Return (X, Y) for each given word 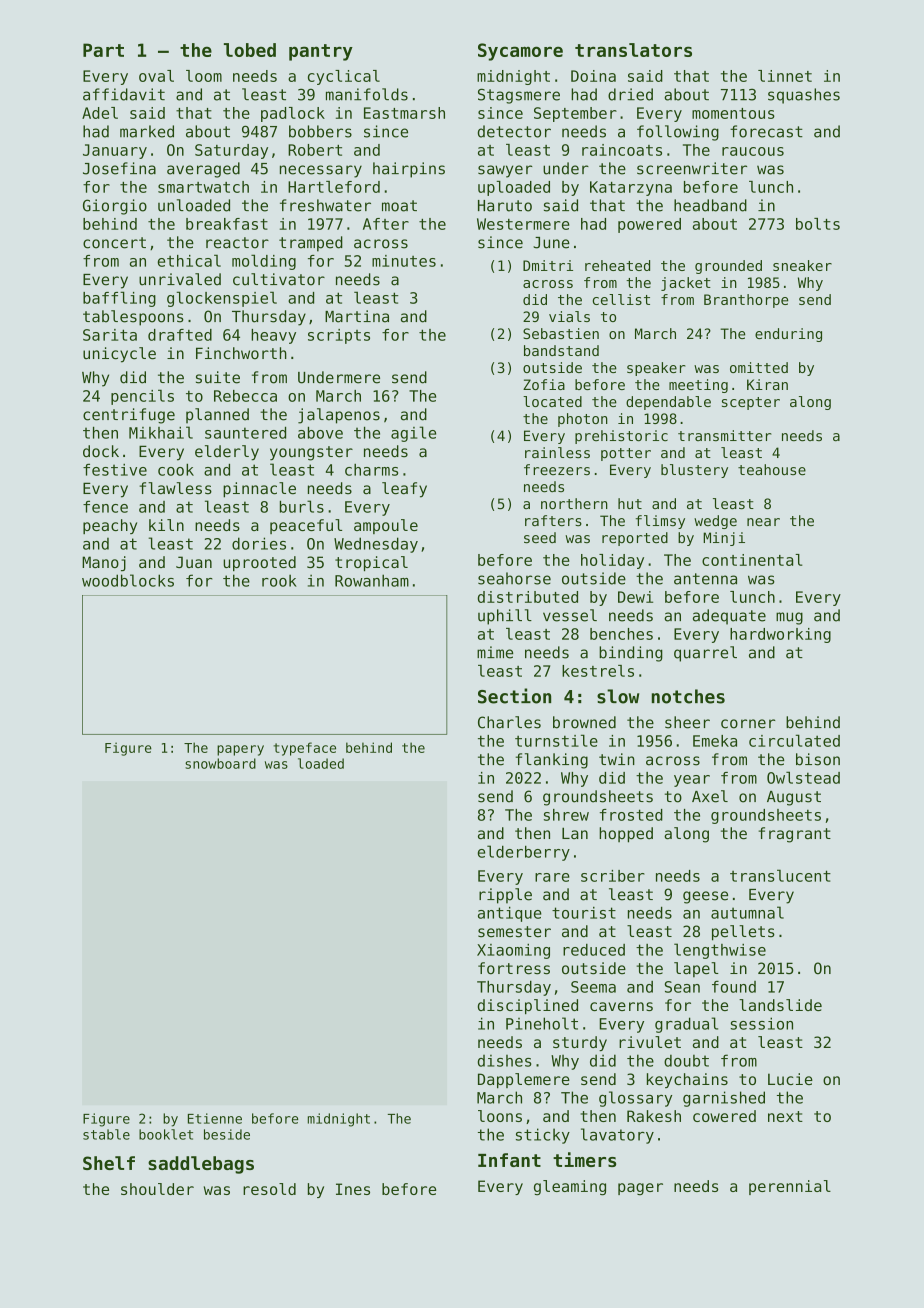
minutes (404, 261)
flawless (175, 488)
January (115, 151)
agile (413, 434)
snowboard (220, 763)
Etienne (215, 1118)
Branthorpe (746, 301)
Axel (710, 796)
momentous (733, 113)
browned (584, 722)
